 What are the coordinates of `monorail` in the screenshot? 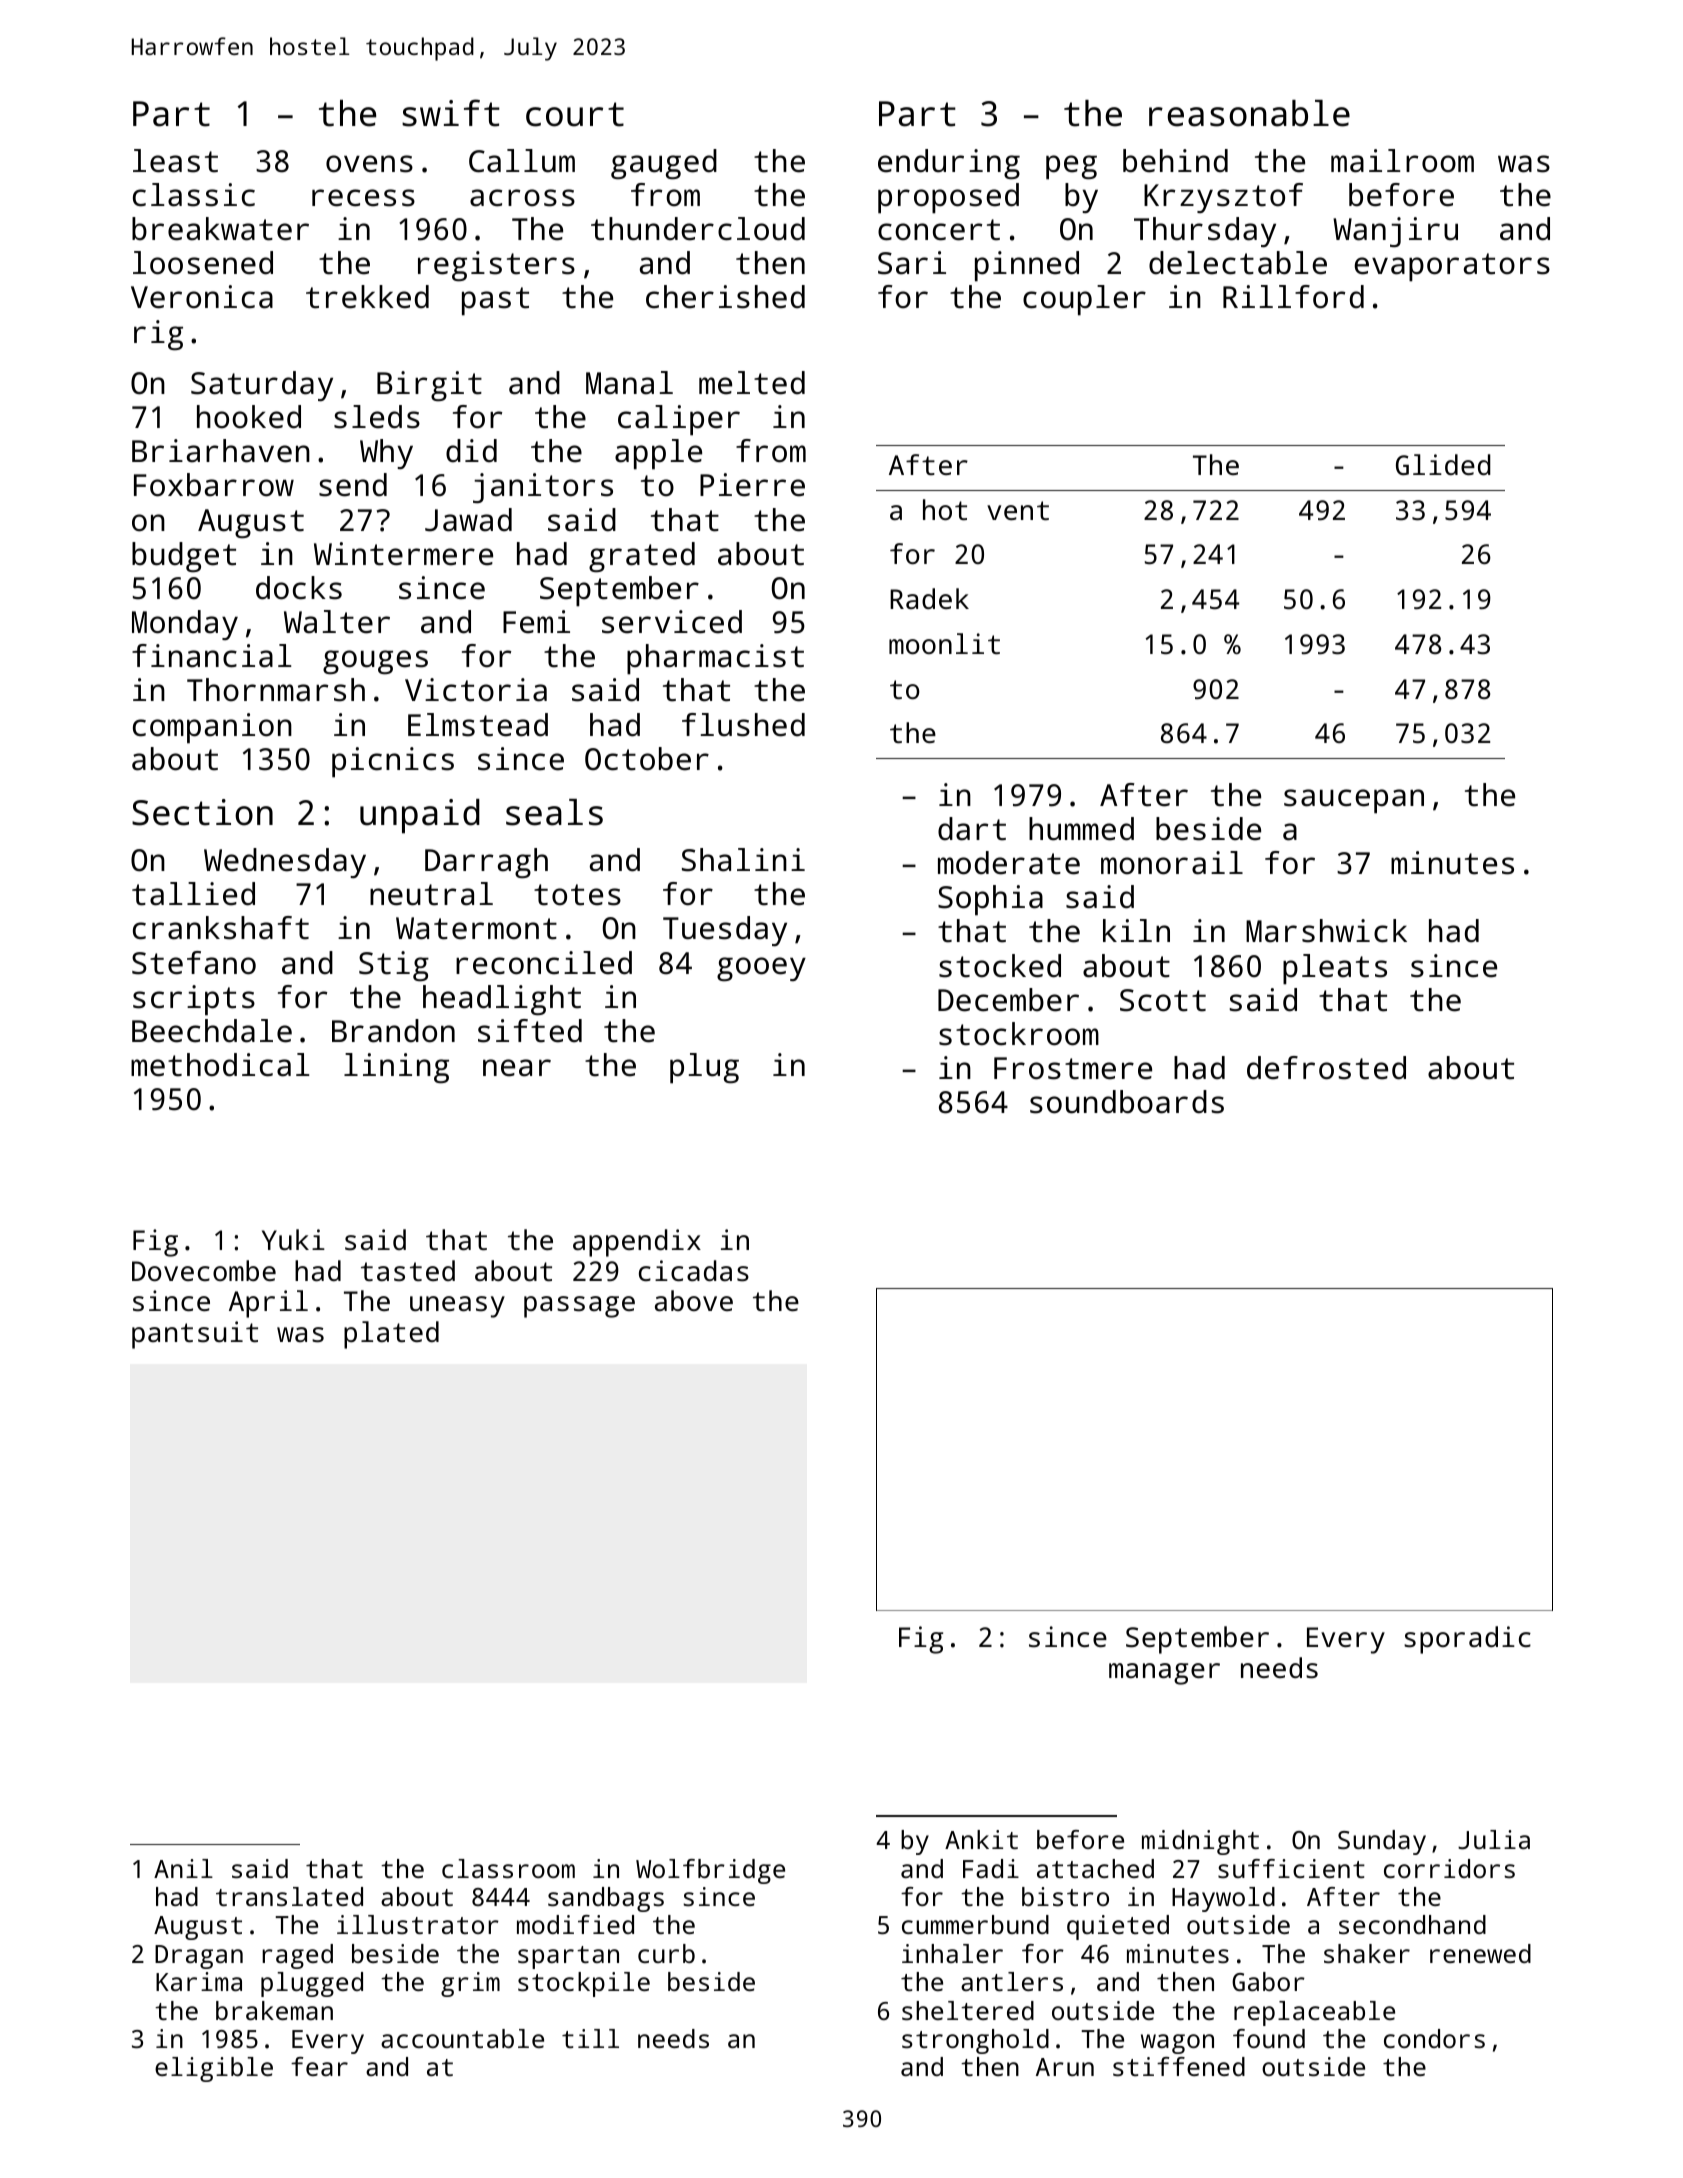 It's located at (1172, 863).
